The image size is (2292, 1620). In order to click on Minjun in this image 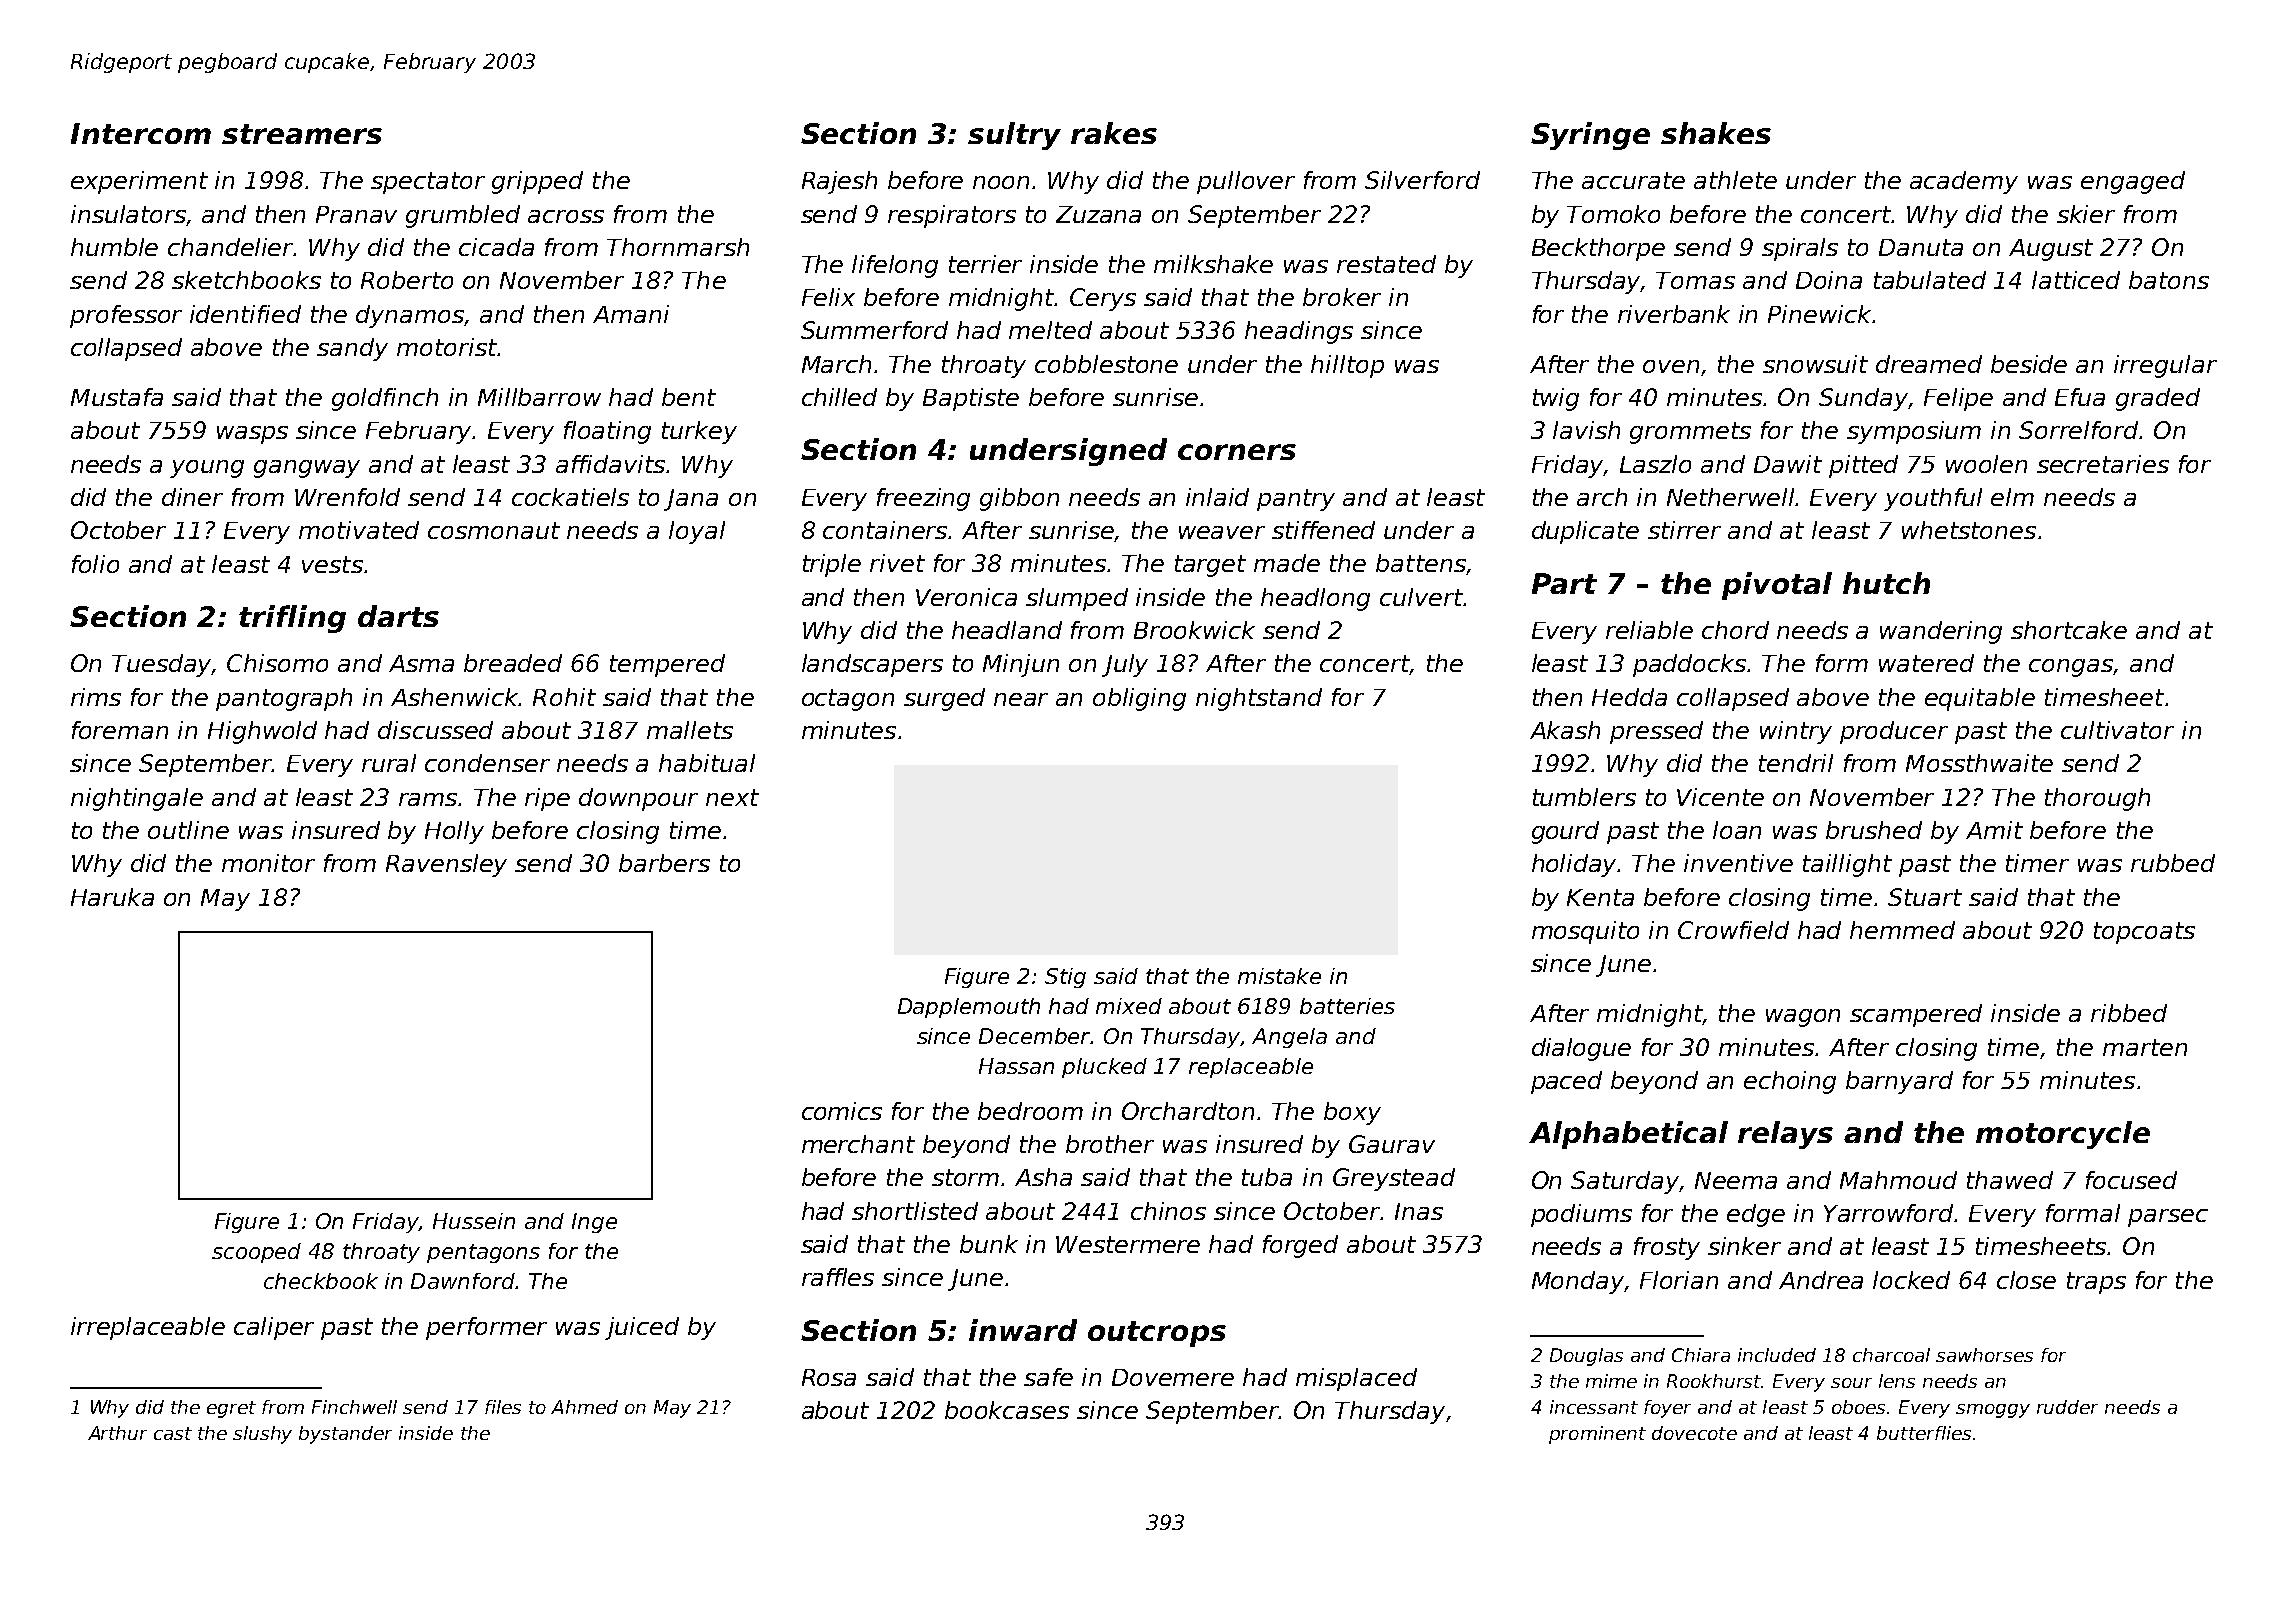, I will do `click(1021, 665)`.
